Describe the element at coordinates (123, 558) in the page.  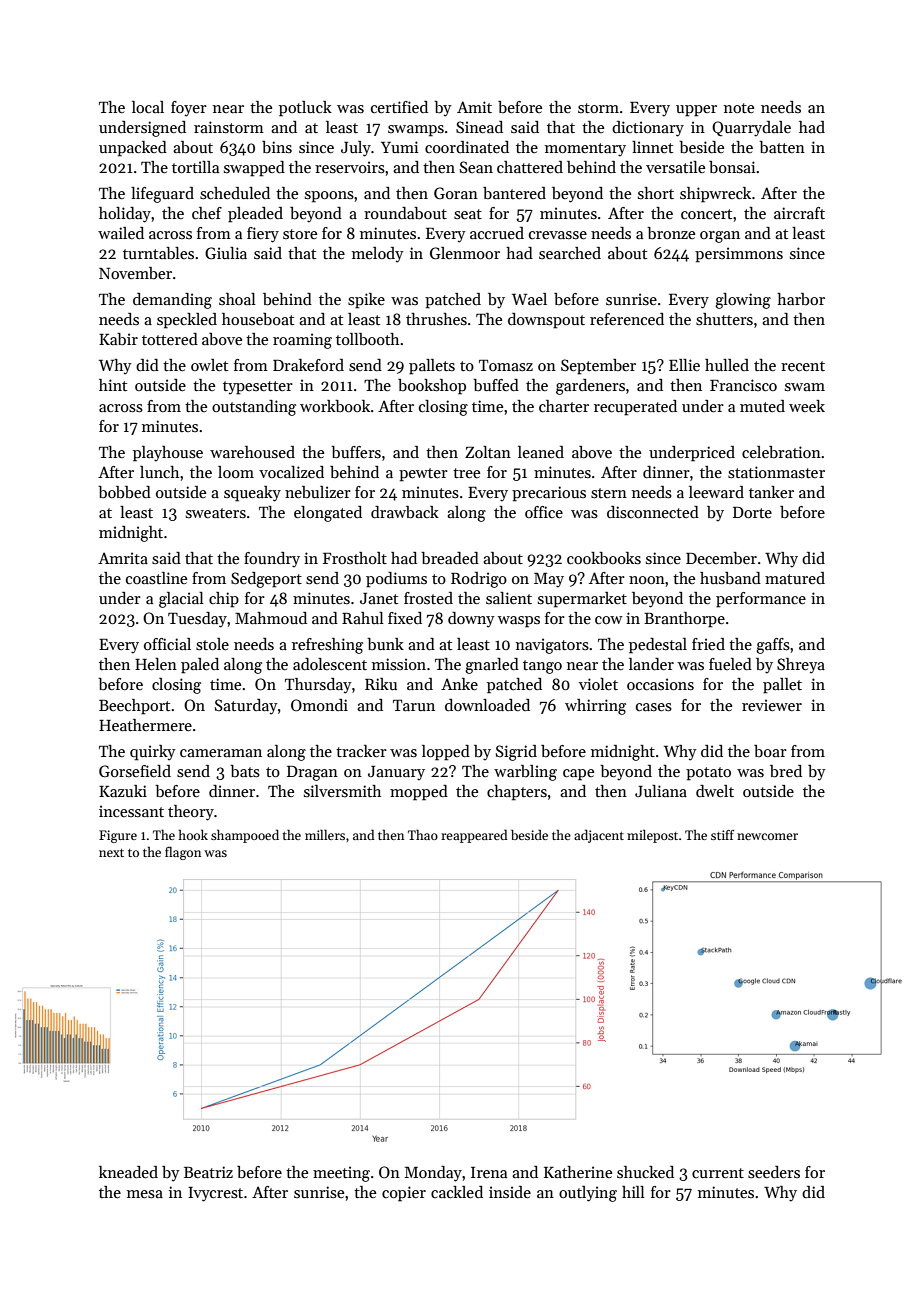
I see `Amrita` at that location.
